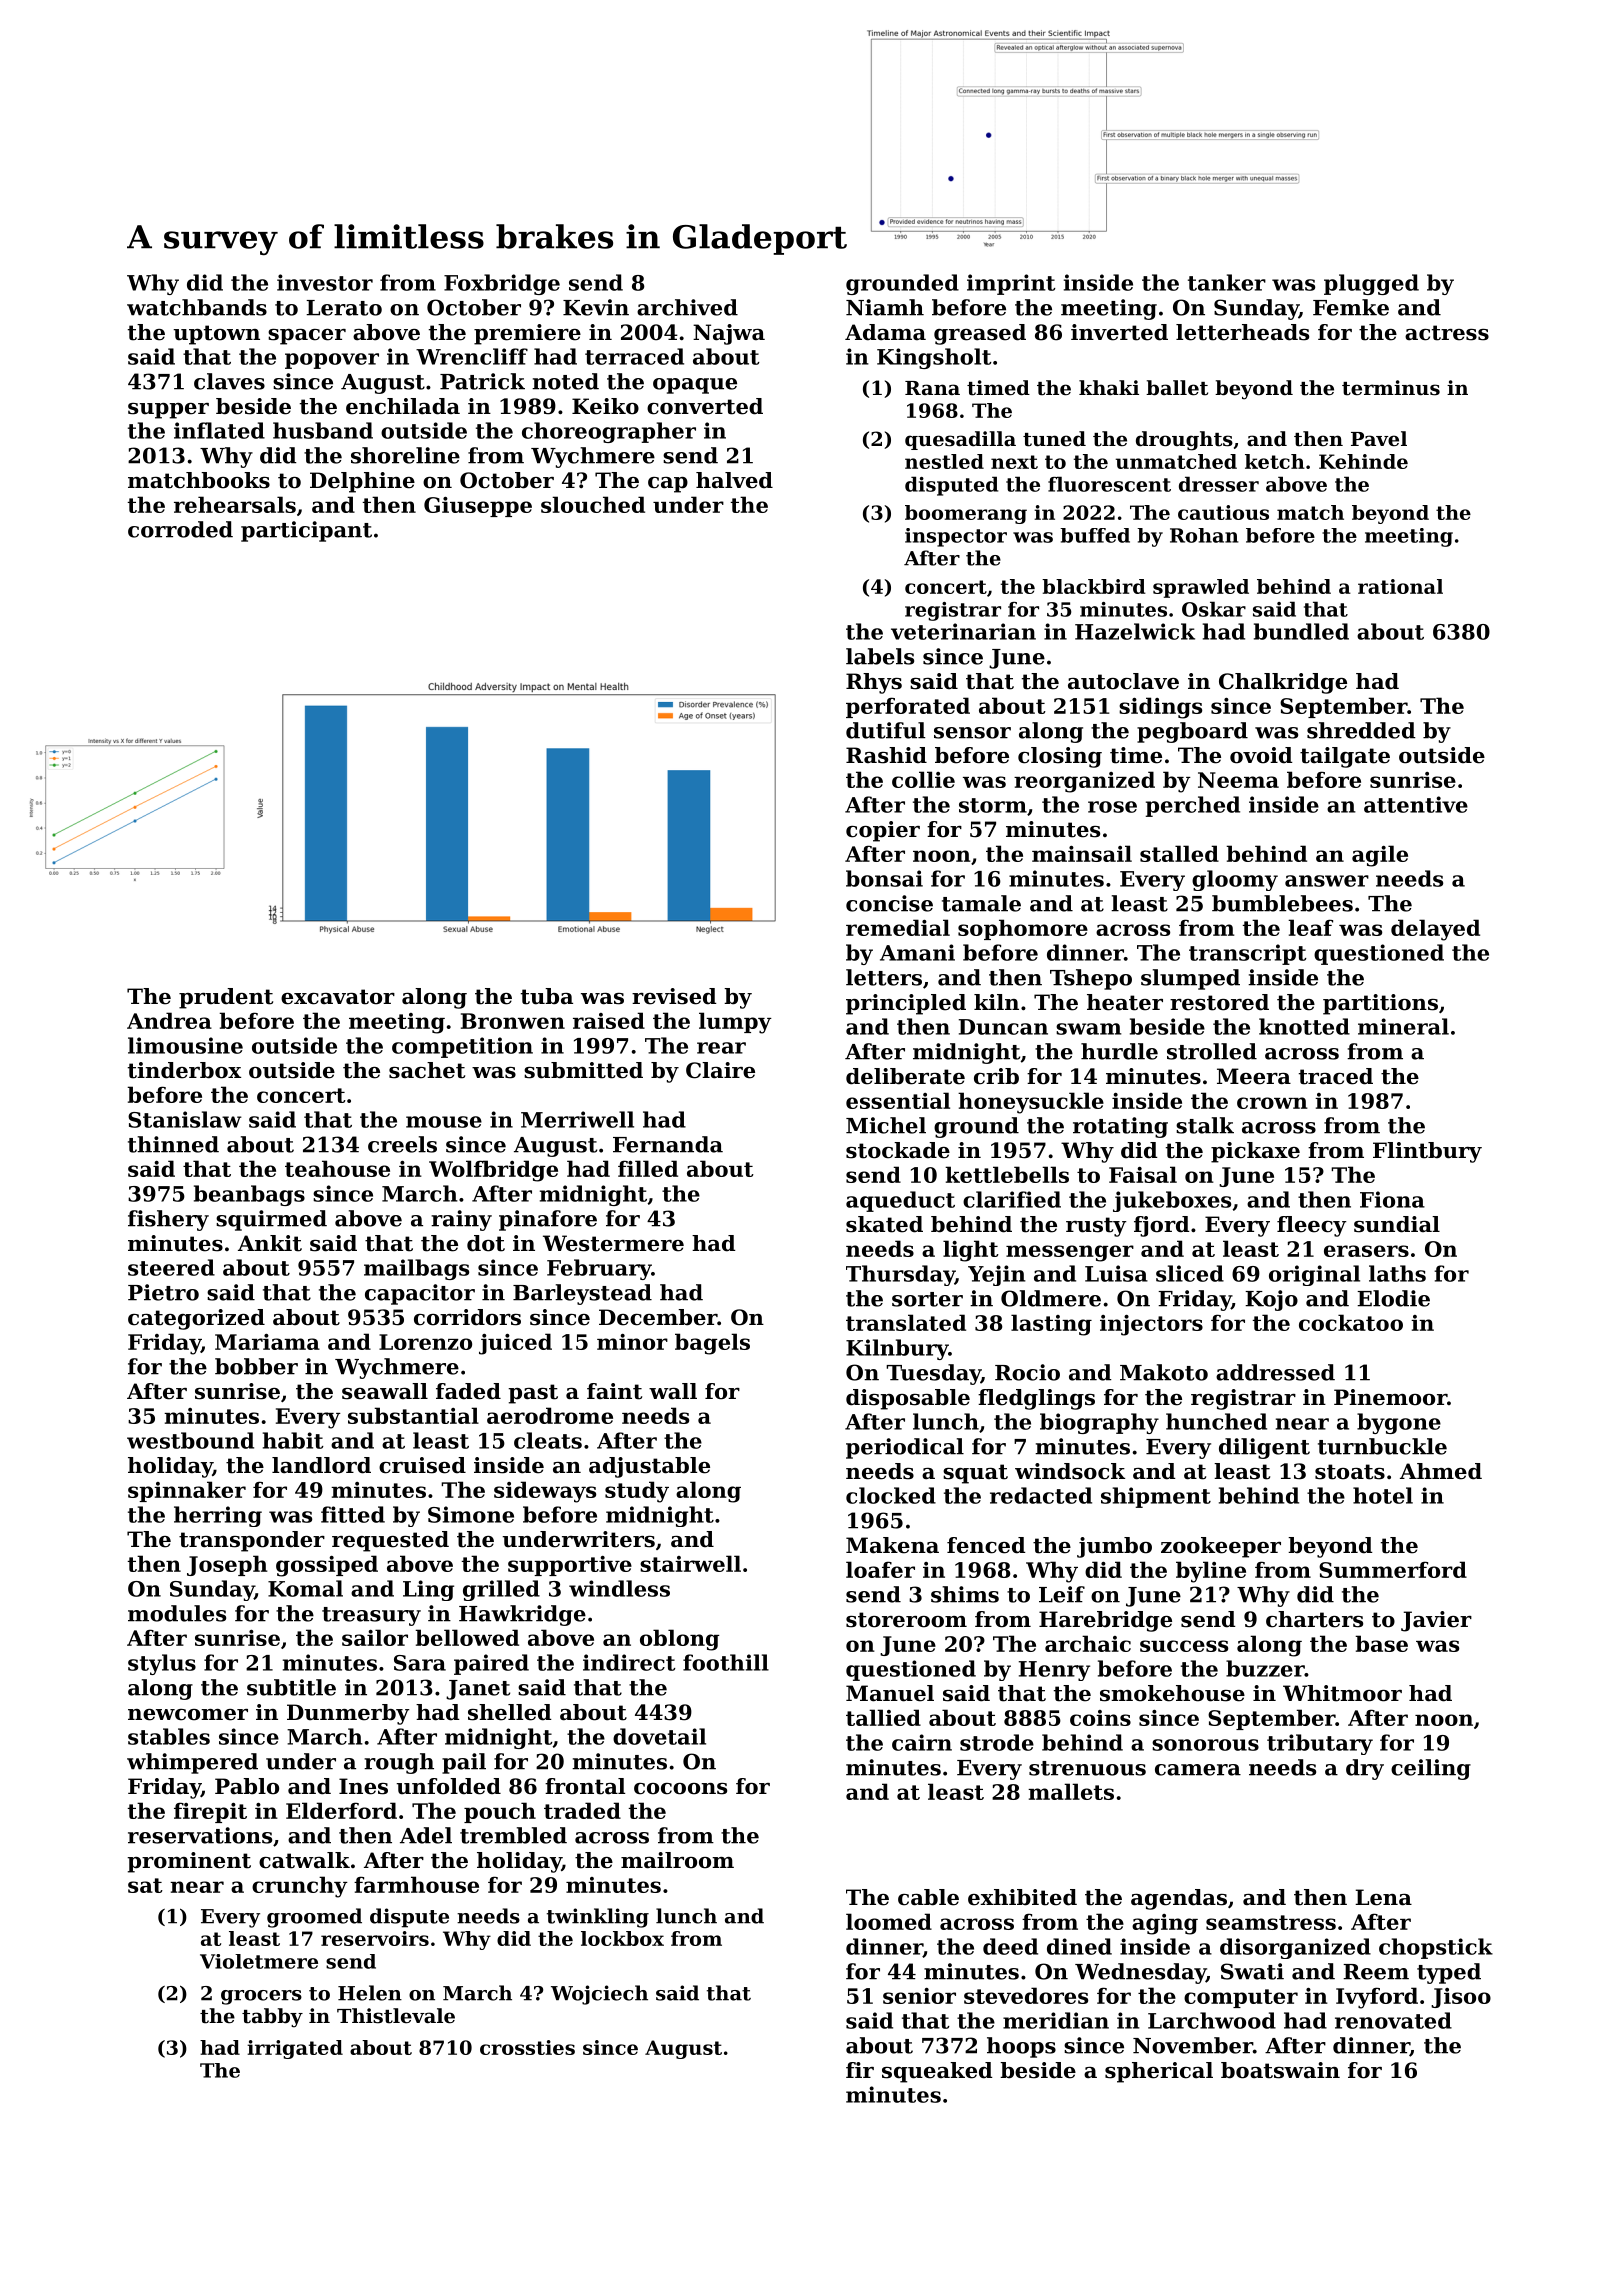 The width and height of the screenshot is (1620, 2292). What do you see at coordinates (185, 1119) in the screenshot?
I see `Stanislaw` at bounding box center [185, 1119].
